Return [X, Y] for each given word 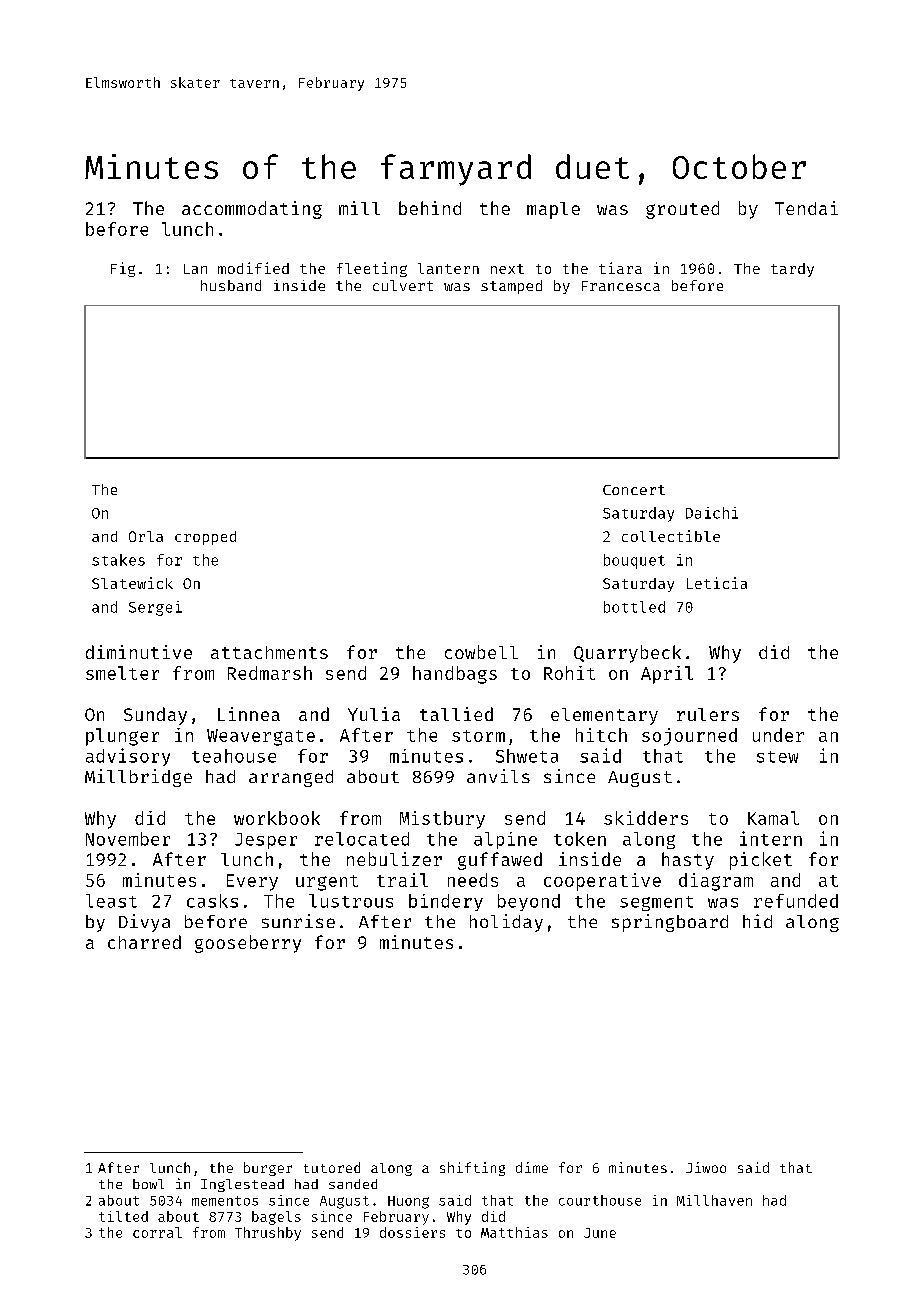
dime [532, 1167]
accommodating [252, 210]
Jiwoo [706, 1167]
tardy [792, 270]
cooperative [602, 882]
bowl [148, 1184]
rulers [708, 714]
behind [430, 208]
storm [478, 736]
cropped [205, 538]
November [128, 839]
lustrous [351, 901]
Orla [146, 536]
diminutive [139, 652]
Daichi [712, 513]
